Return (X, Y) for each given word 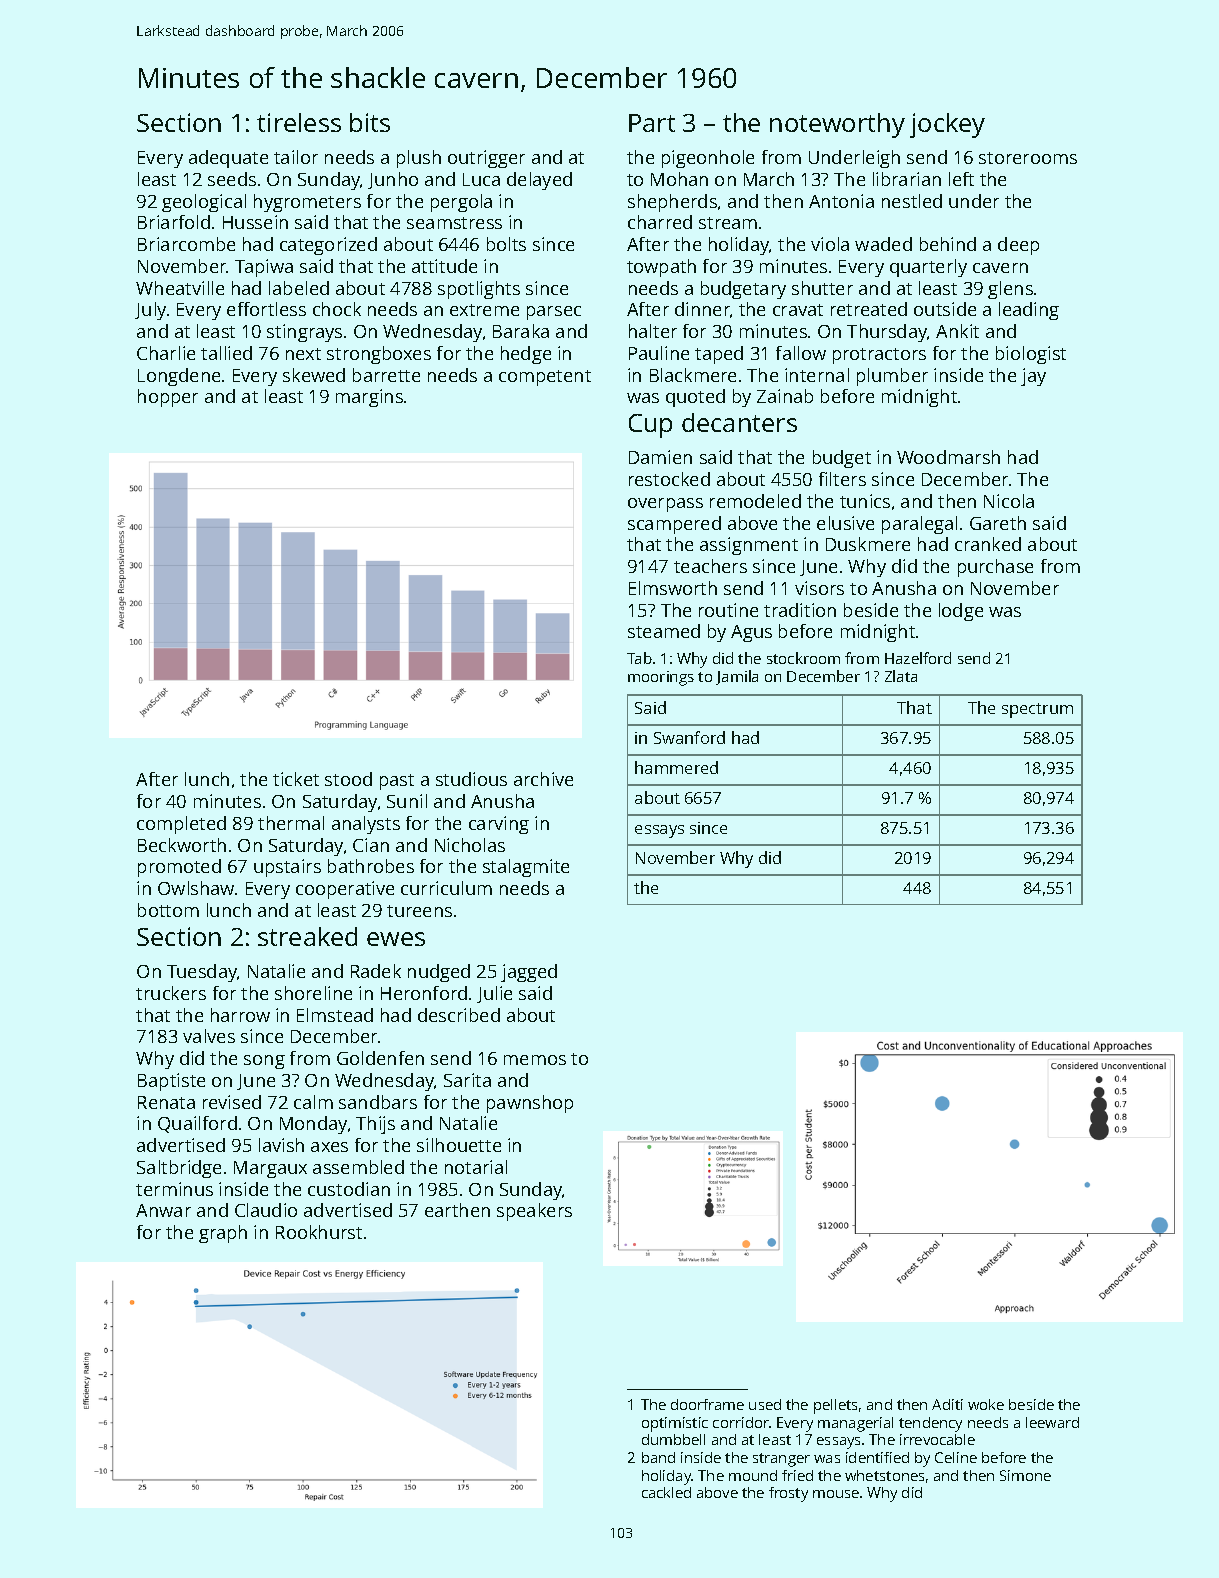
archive (543, 779)
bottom (168, 910)
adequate (228, 159)
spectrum (1037, 710)
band (658, 1457)
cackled (666, 1492)
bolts (506, 244)
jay (1033, 377)
